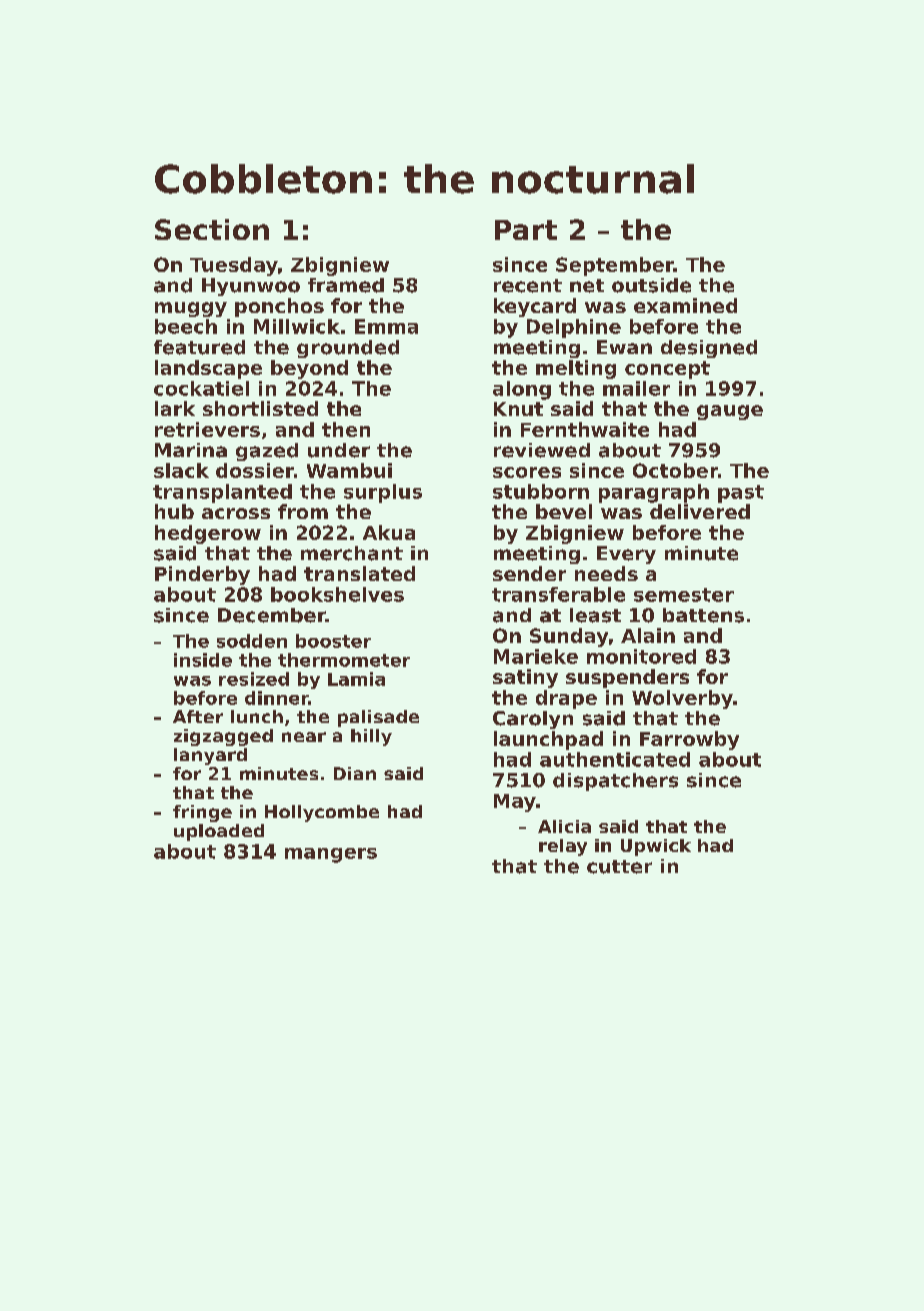 Image resolution: width=924 pixels, height=1311 pixels. What do you see at coordinates (615, 782) in the screenshot?
I see `dispatchers` at bounding box center [615, 782].
